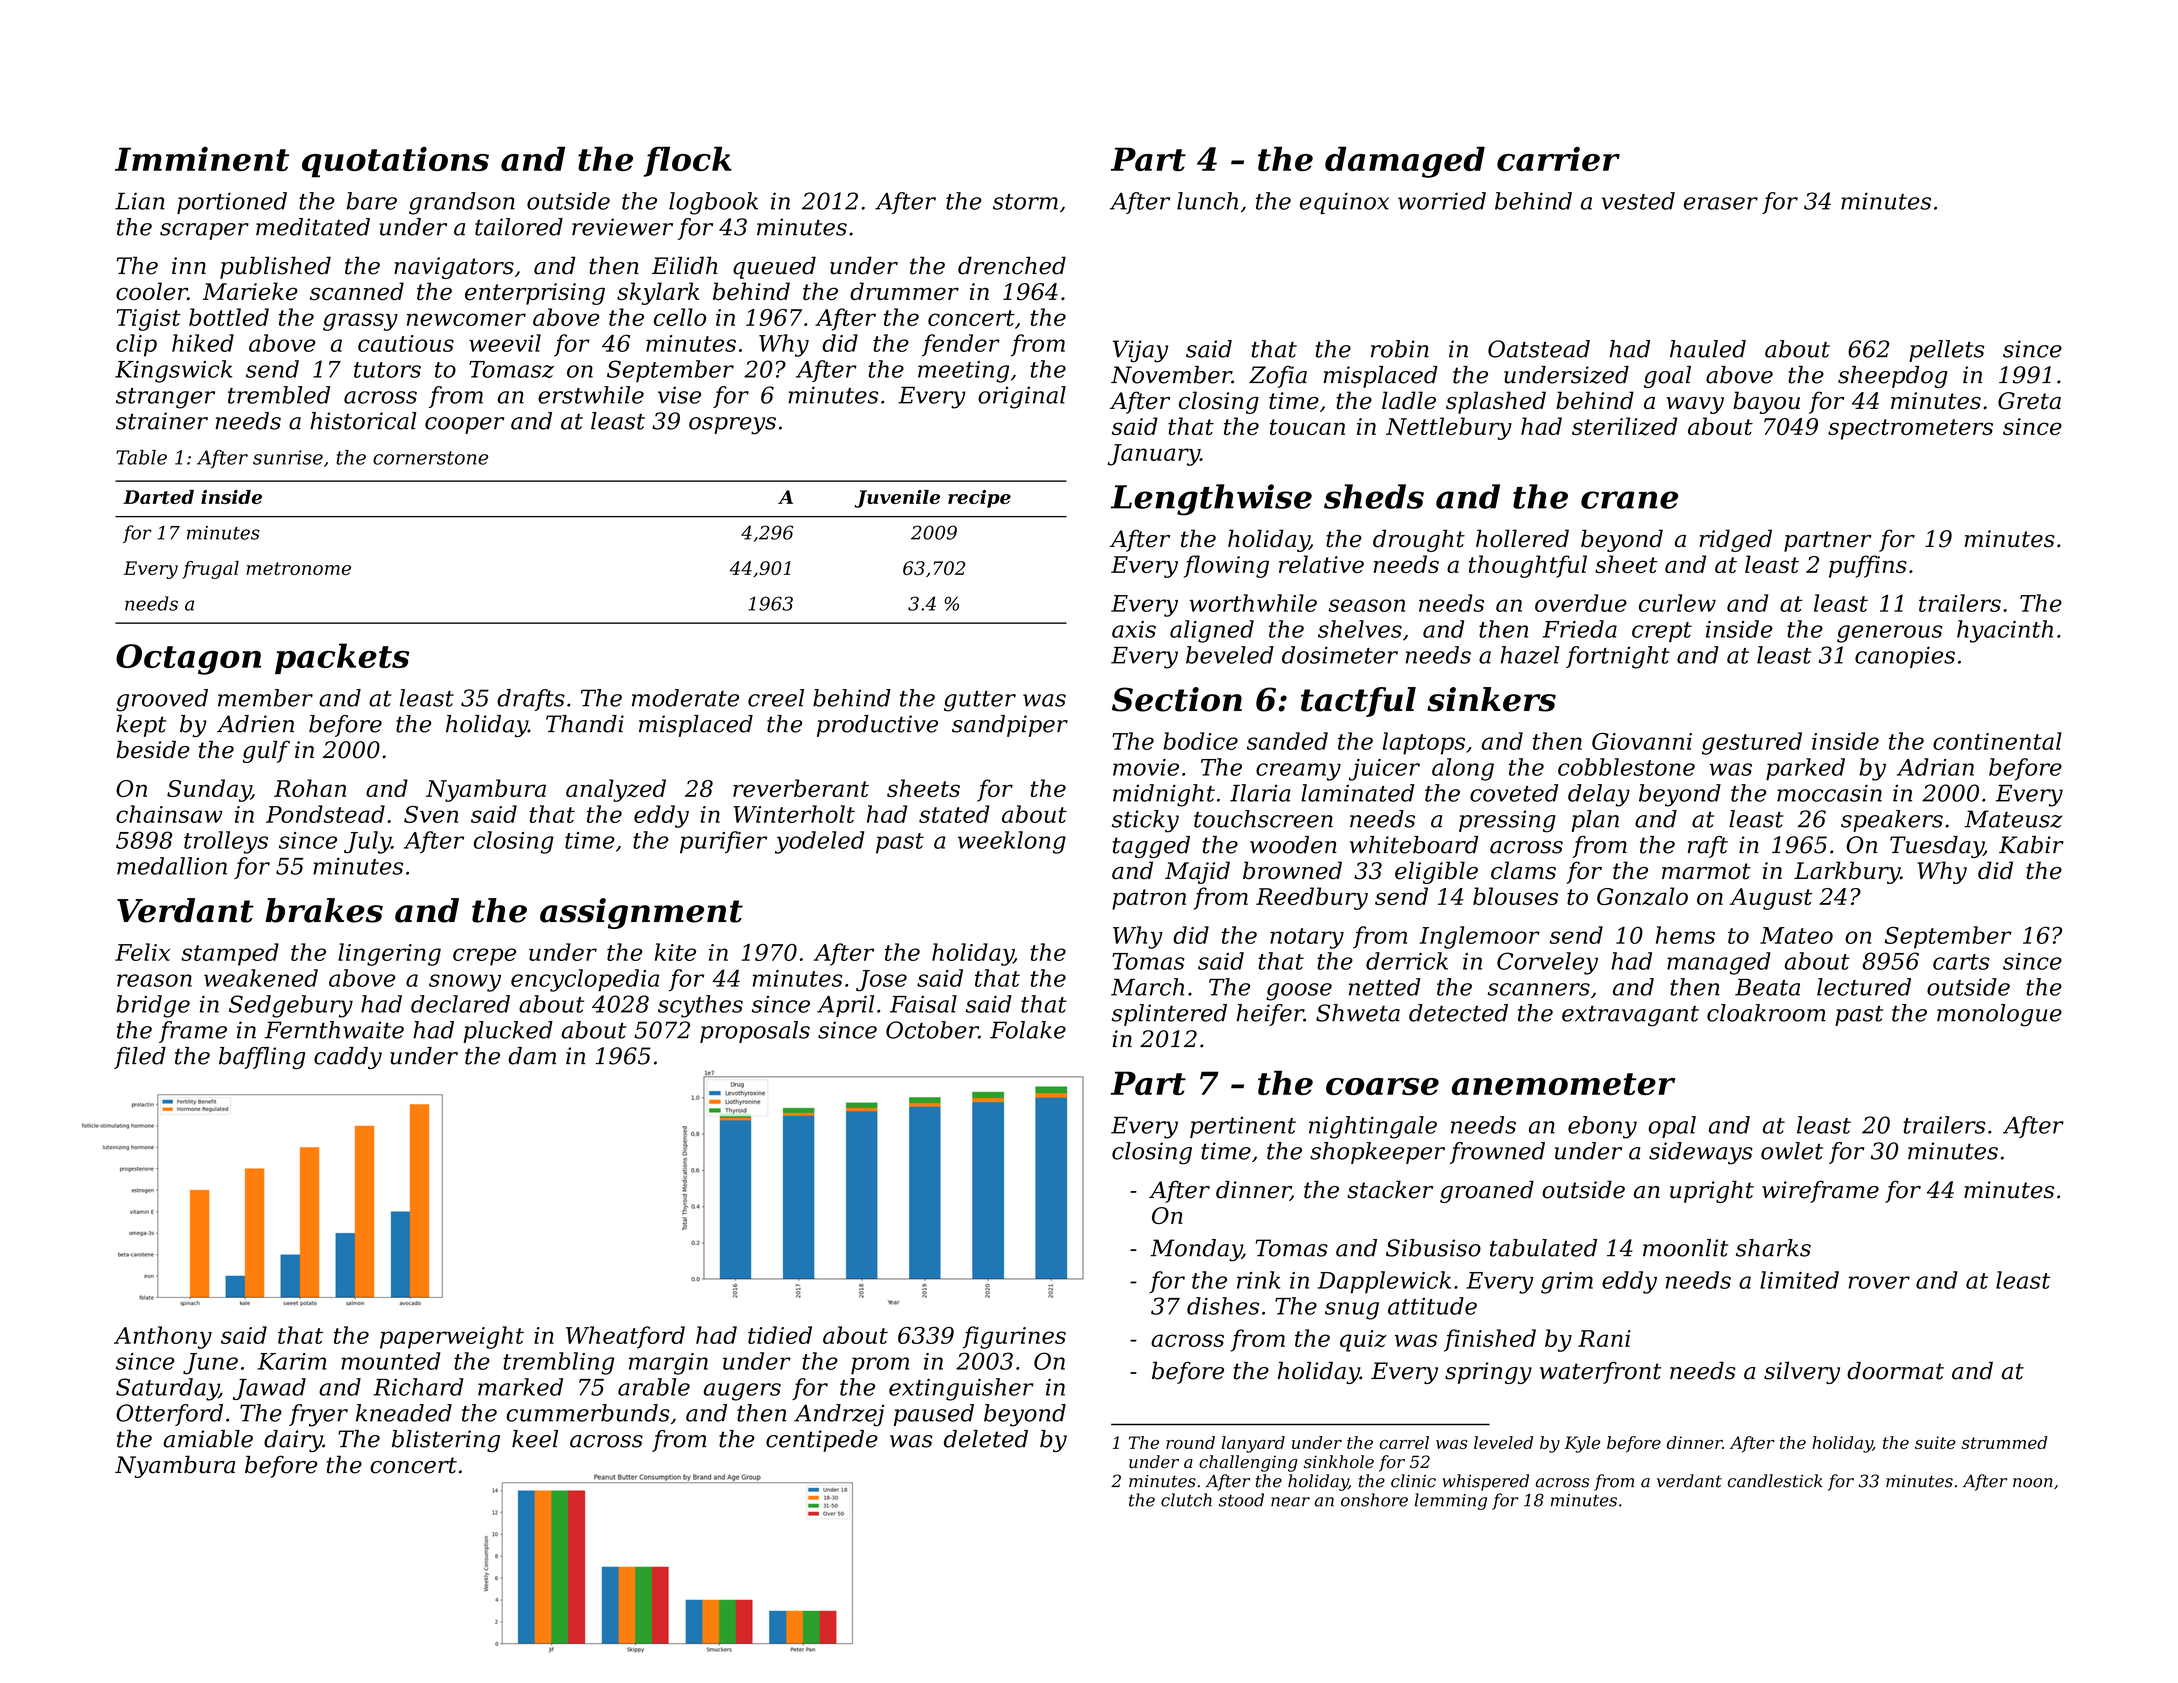 The image size is (2178, 1683). I want to click on original, so click(1022, 397).
